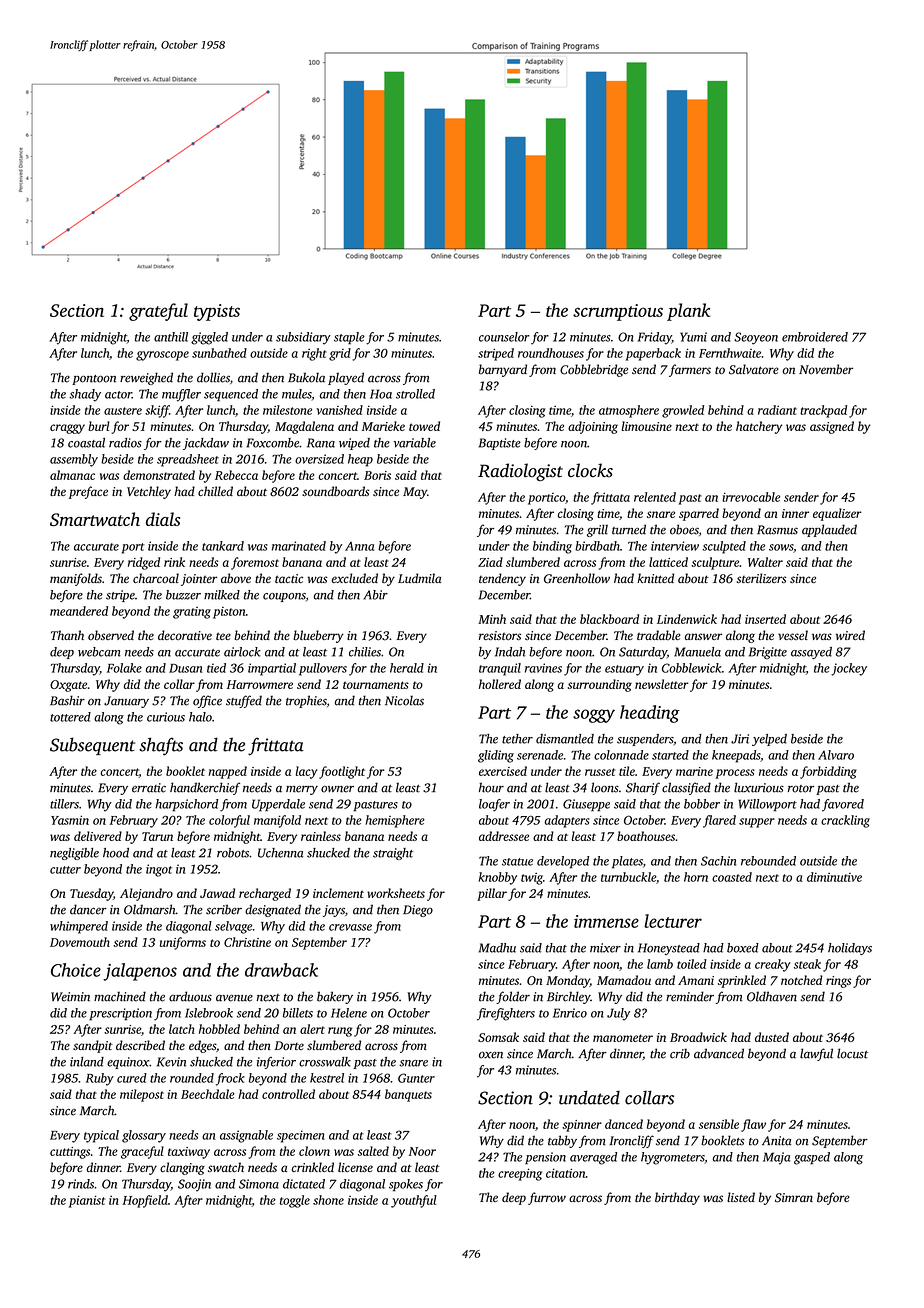  Describe the element at coordinates (233, 853) in the screenshot. I see `robots` at that location.
